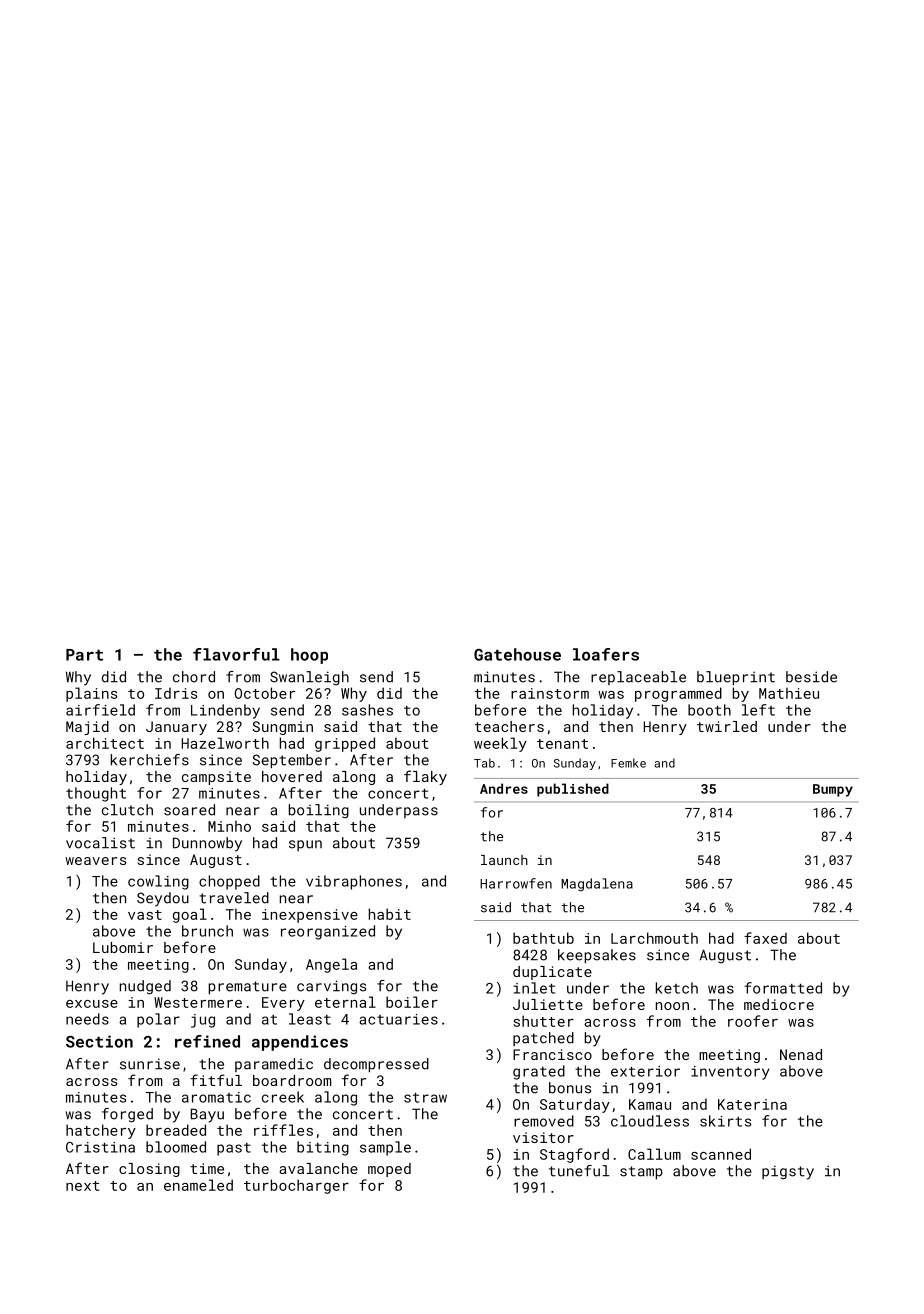 This screenshot has height=1314, width=924. What do you see at coordinates (517, 654) in the screenshot?
I see `Gatehouse` at bounding box center [517, 654].
